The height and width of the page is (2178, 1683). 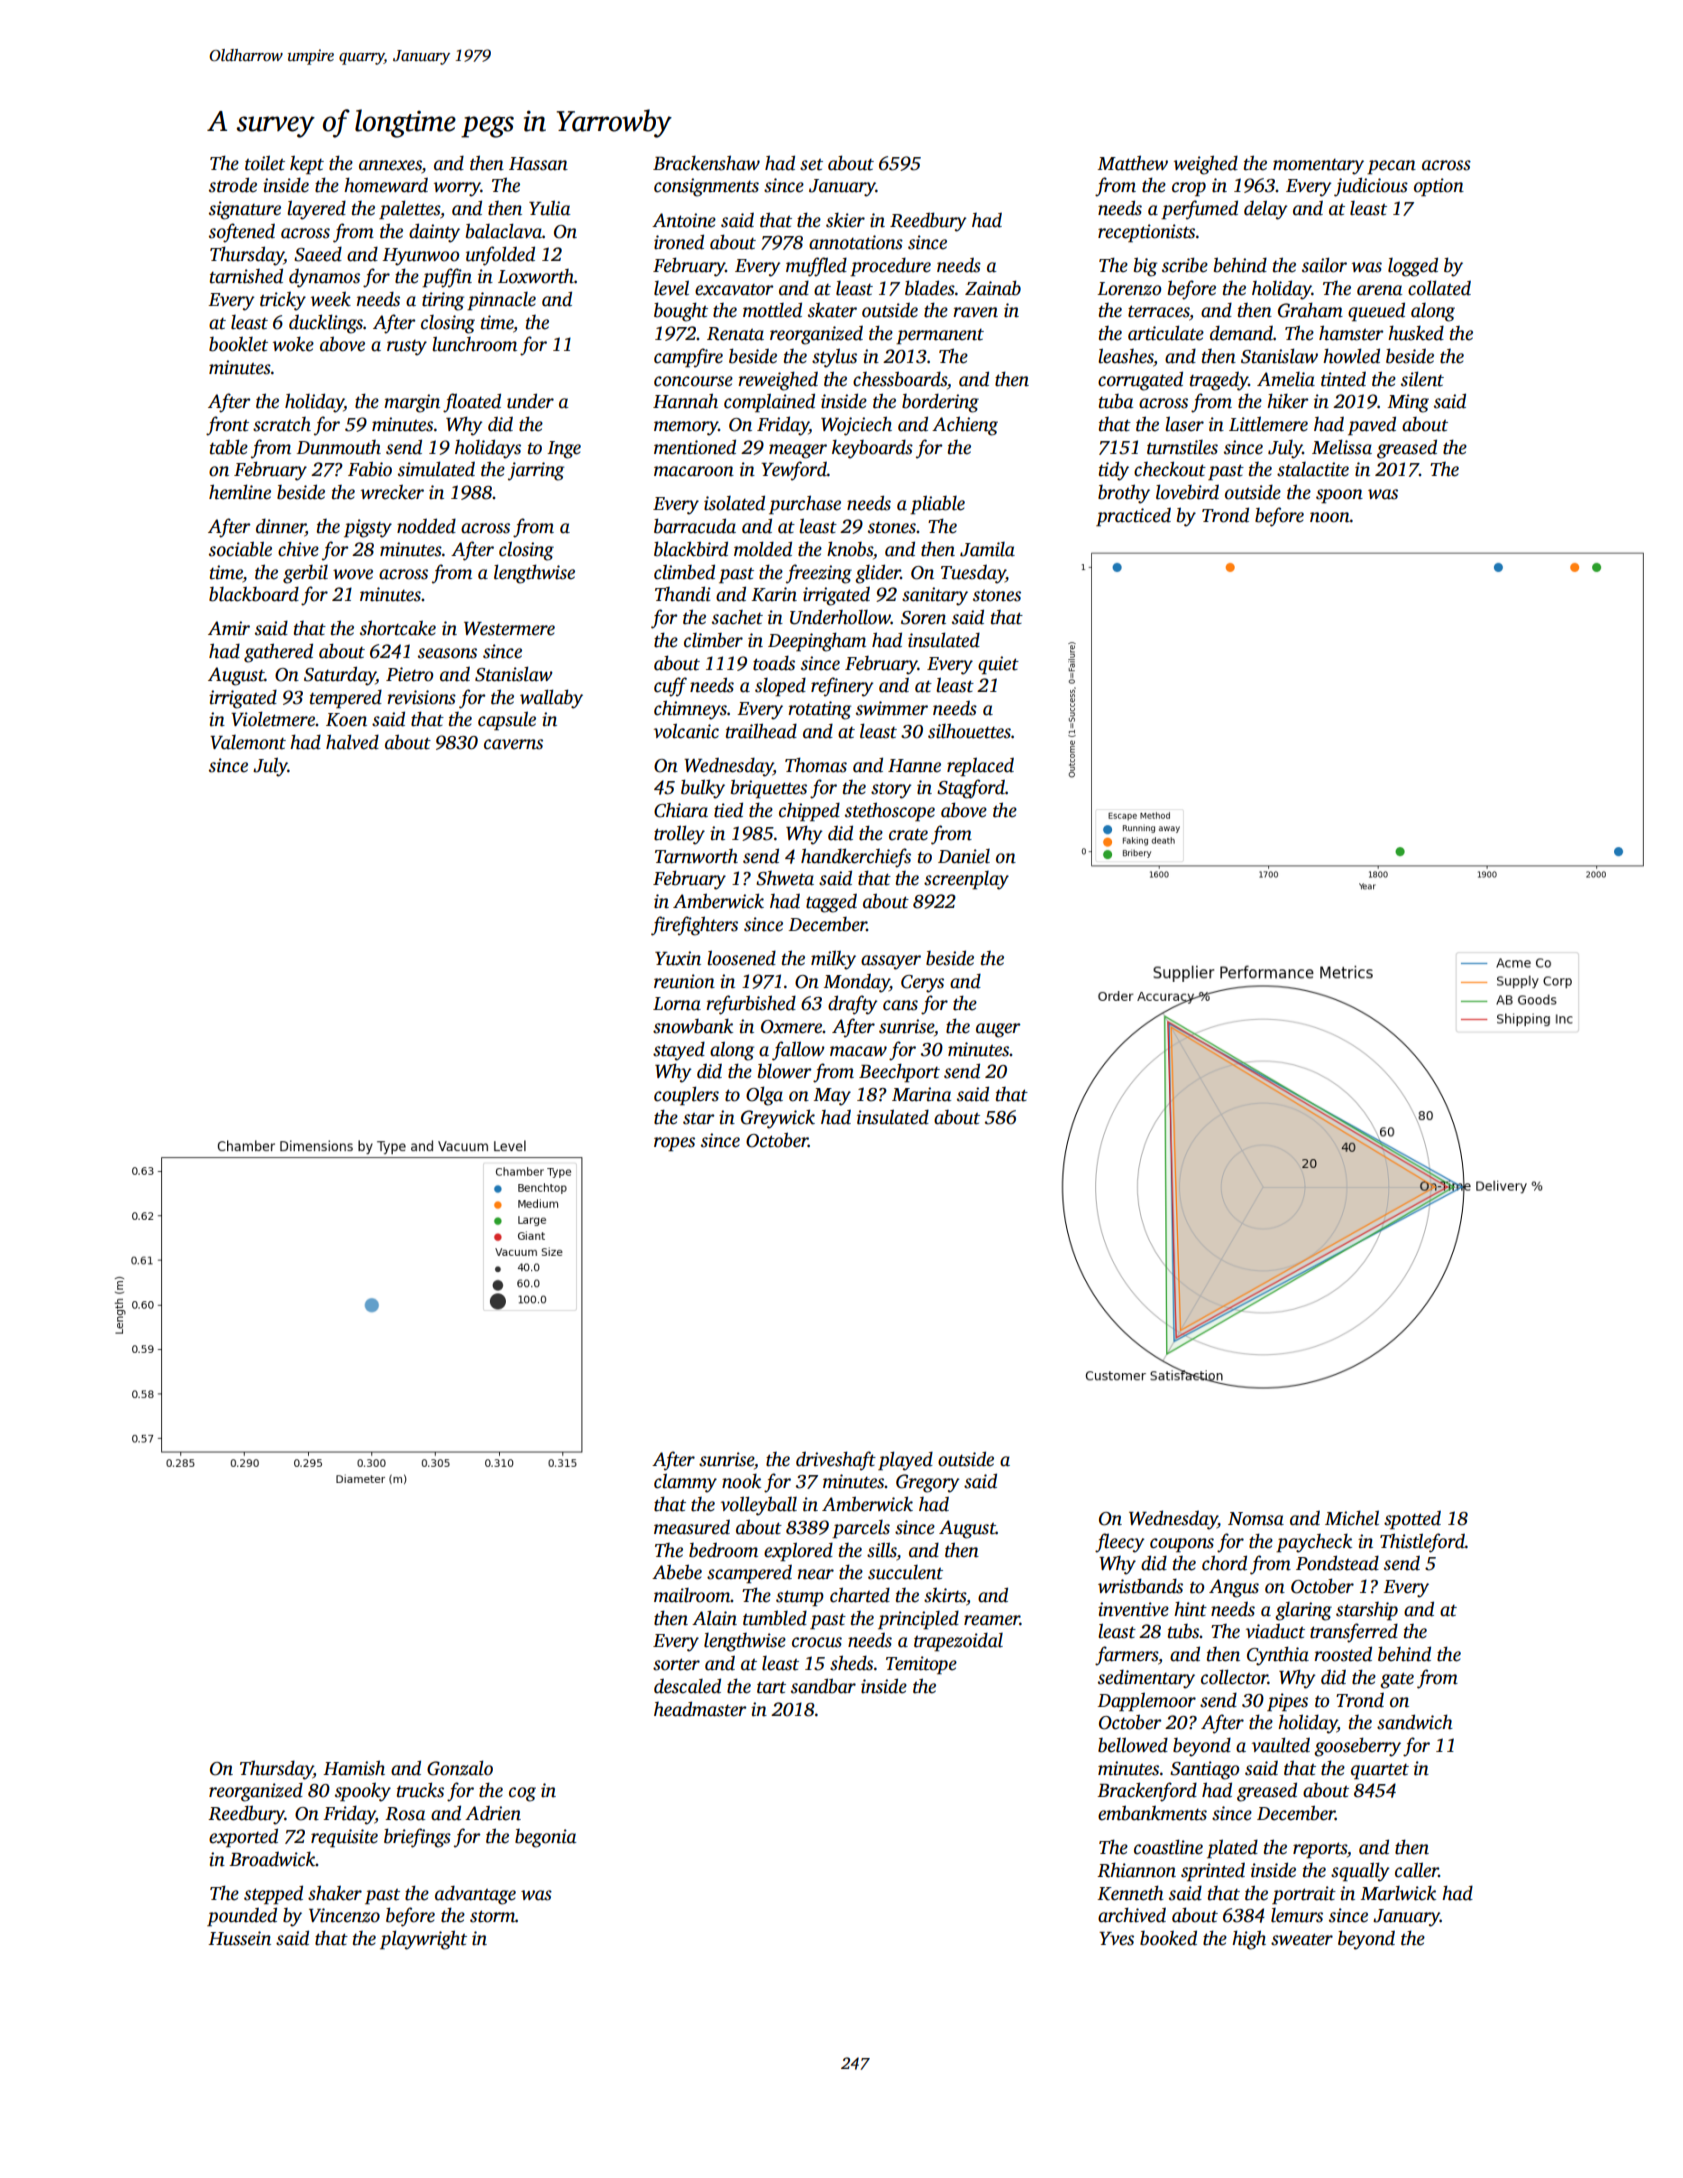 What do you see at coordinates (684, 220) in the page?
I see `Antoine` at bounding box center [684, 220].
